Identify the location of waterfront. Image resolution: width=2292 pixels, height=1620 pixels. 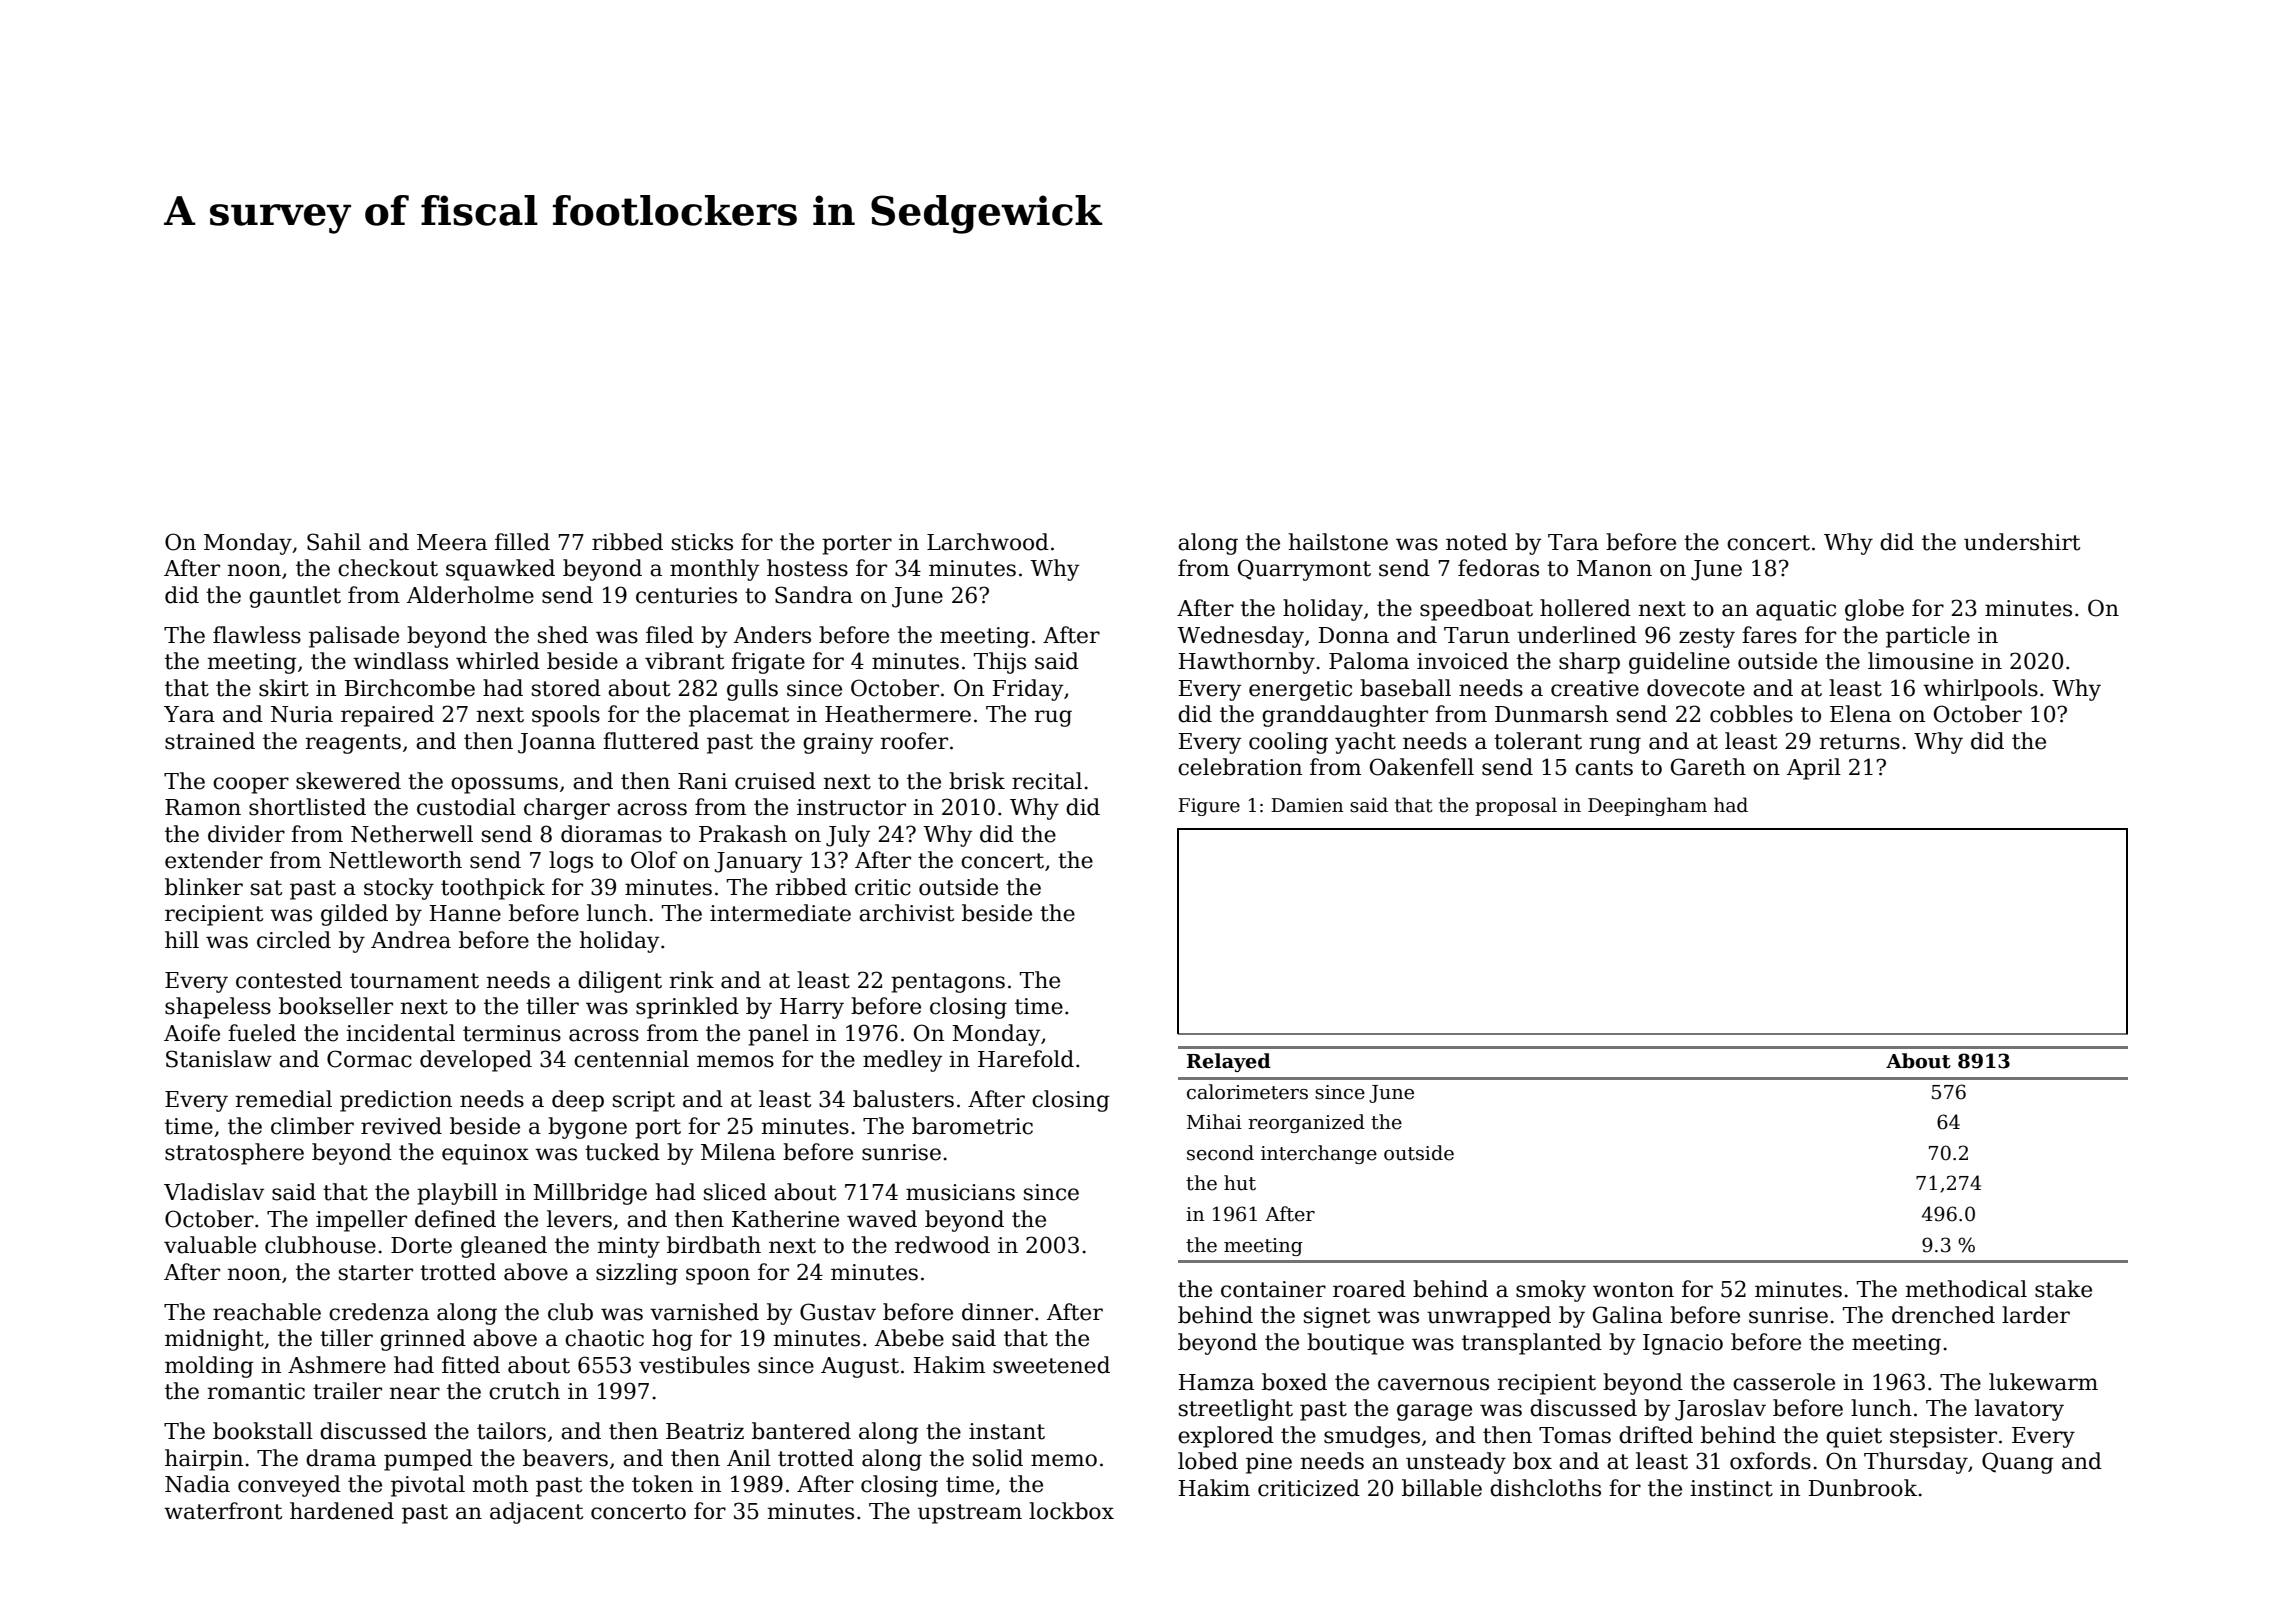
(223, 1511).
